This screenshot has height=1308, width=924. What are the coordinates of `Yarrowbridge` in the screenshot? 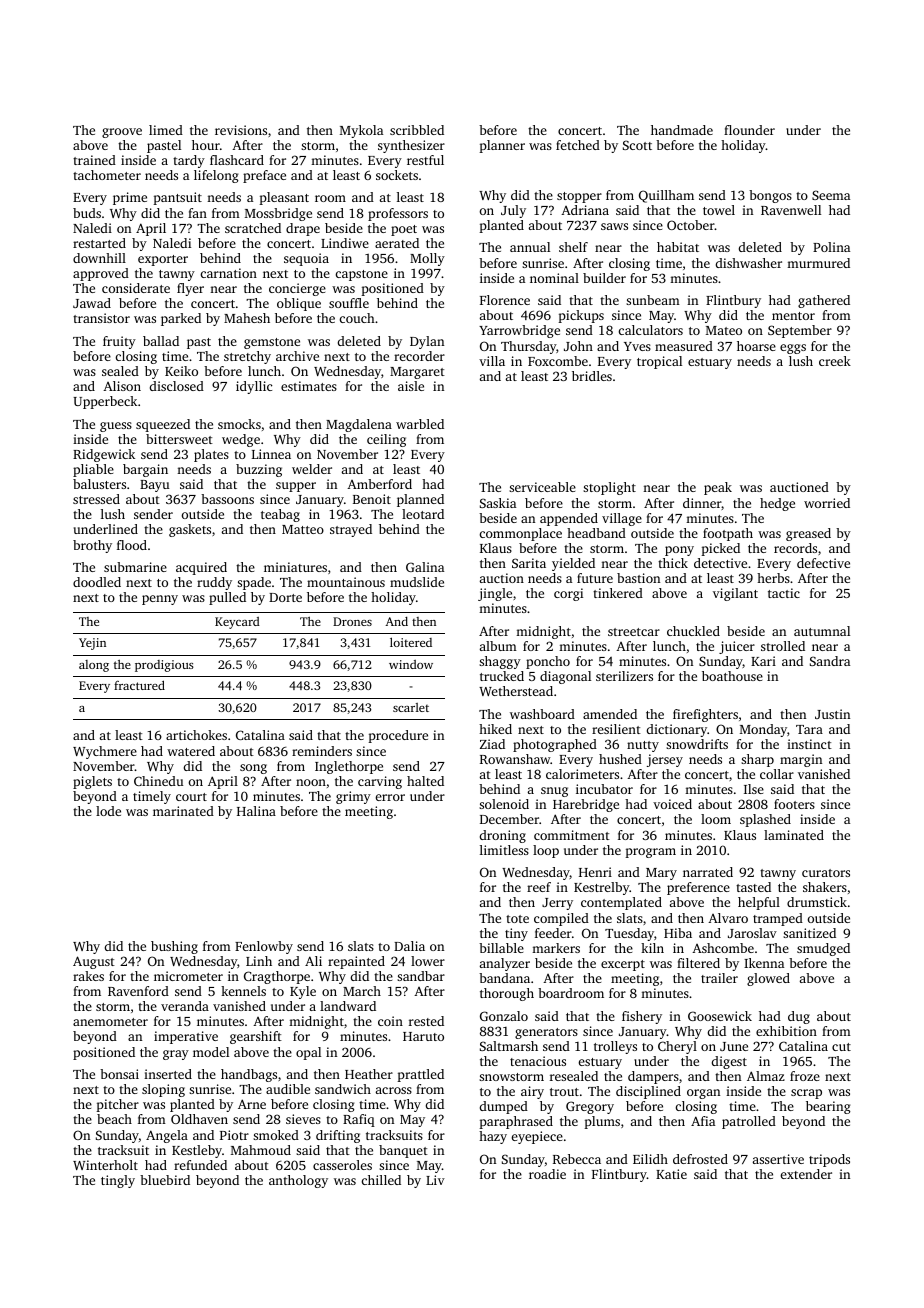 It's located at (519, 331).
